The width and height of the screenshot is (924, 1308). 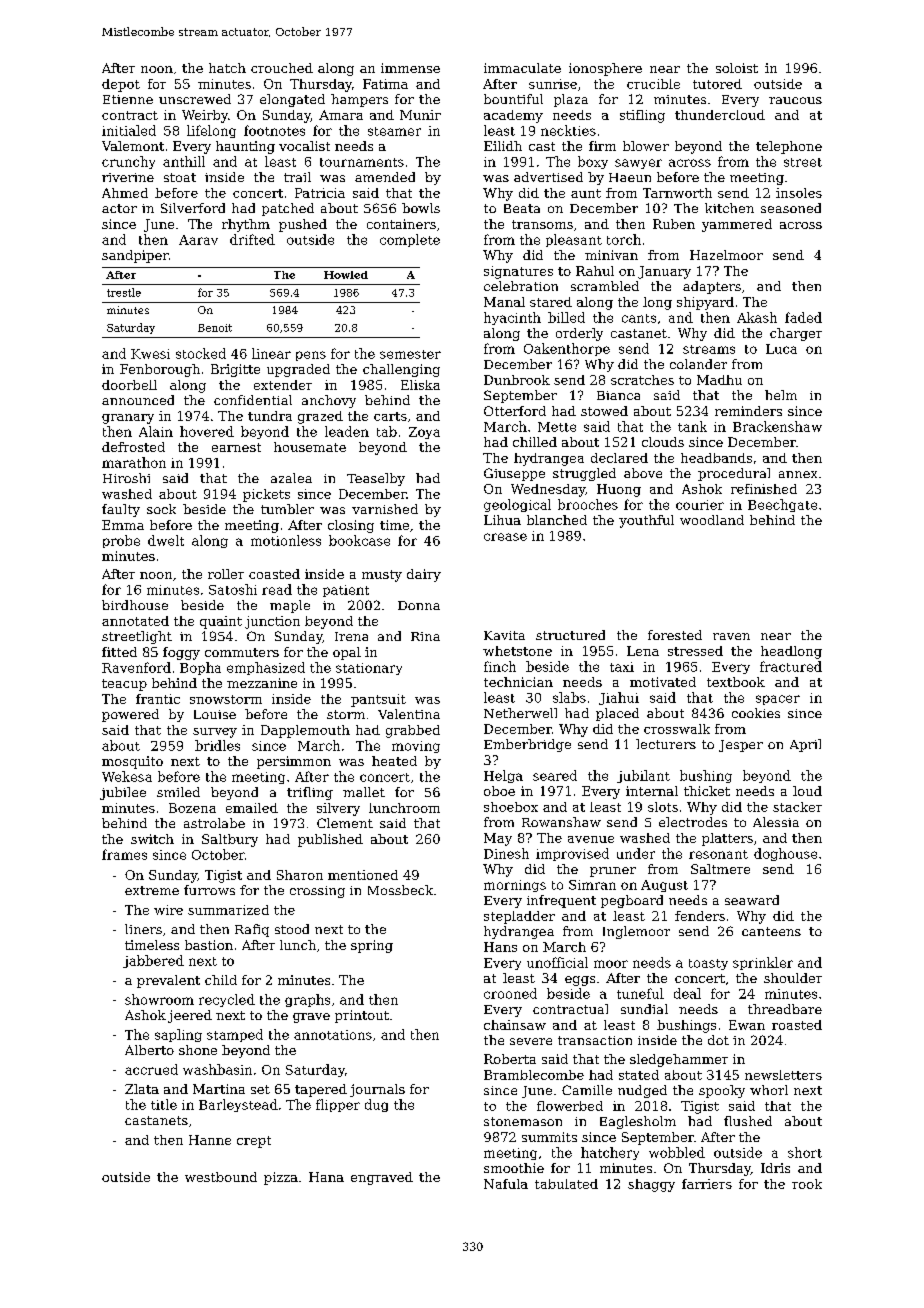 What do you see at coordinates (707, 1184) in the screenshot?
I see `farriers` at bounding box center [707, 1184].
